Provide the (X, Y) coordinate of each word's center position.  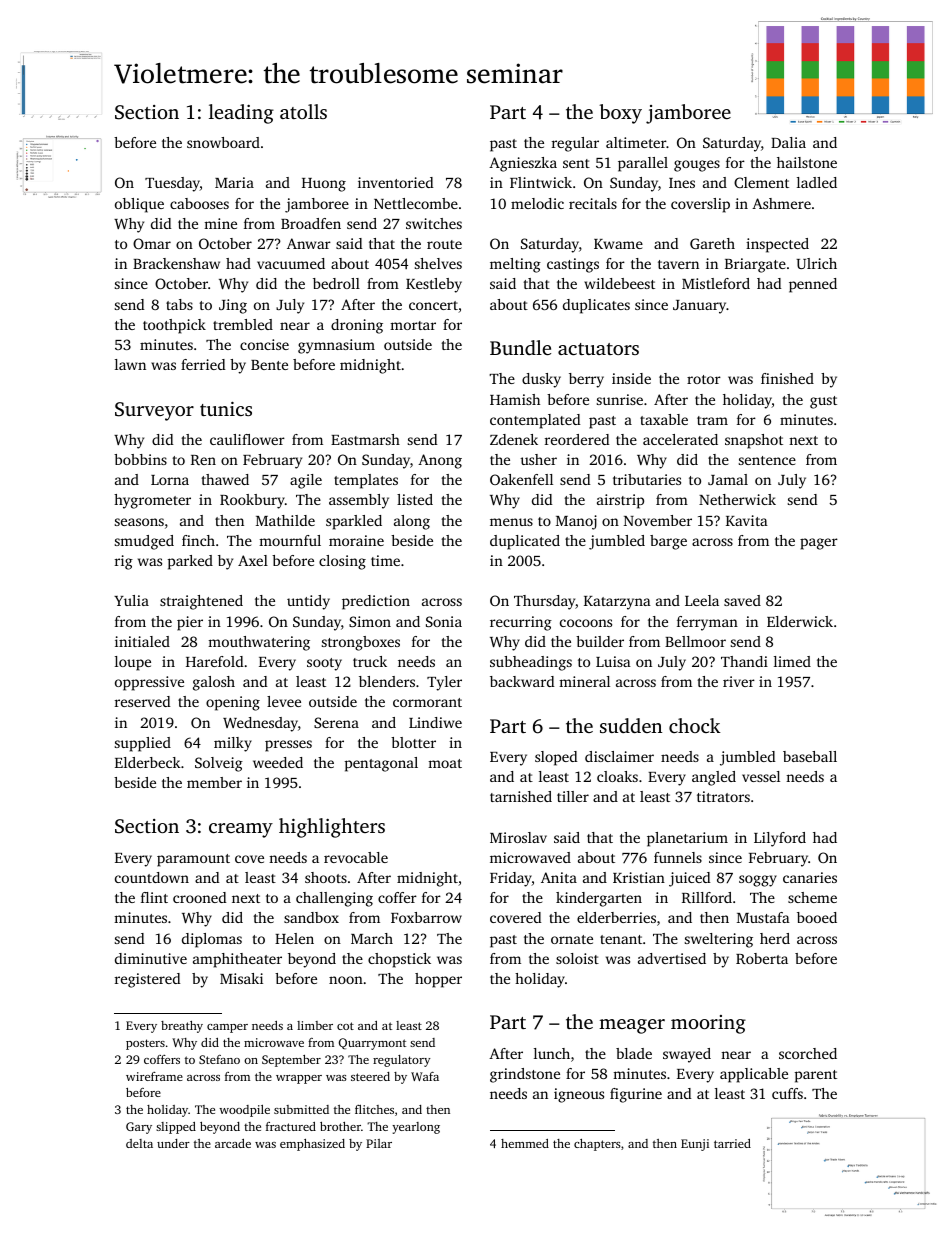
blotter (413, 742)
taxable (664, 419)
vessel (761, 776)
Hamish (515, 399)
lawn (130, 364)
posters (145, 1044)
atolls (303, 111)
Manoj (576, 522)
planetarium (687, 839)
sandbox (311, 917)
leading (241, 114)
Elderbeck (148, 762)
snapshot (754, 441)
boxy (620, 114)
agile (306, 481)
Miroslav (518, 837)
